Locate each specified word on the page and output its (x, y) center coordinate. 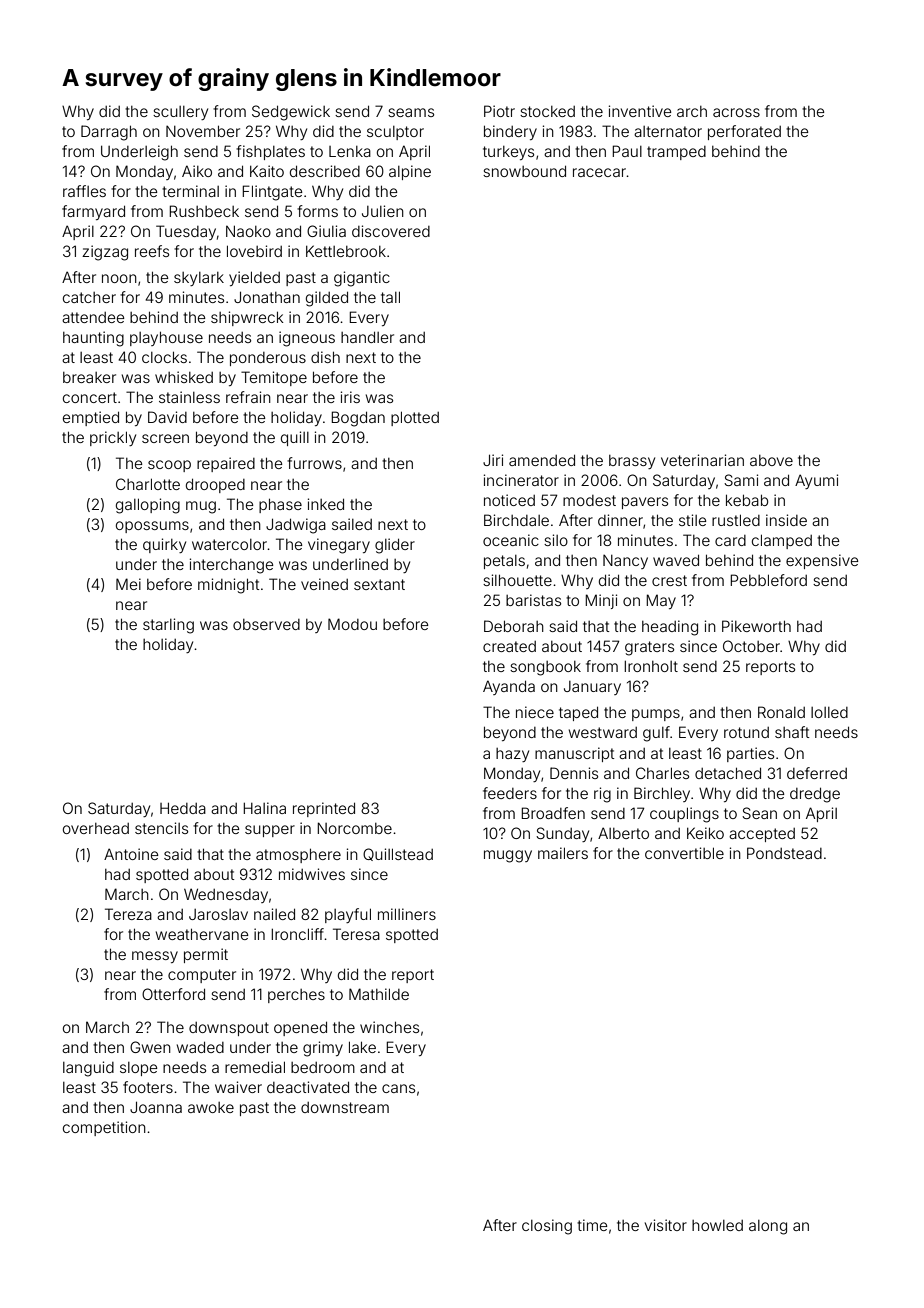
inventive (640, 111)
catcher (89, 297)
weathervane (202, 934)
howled (717, 1225)
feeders (510, 793)
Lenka (350, 151)
